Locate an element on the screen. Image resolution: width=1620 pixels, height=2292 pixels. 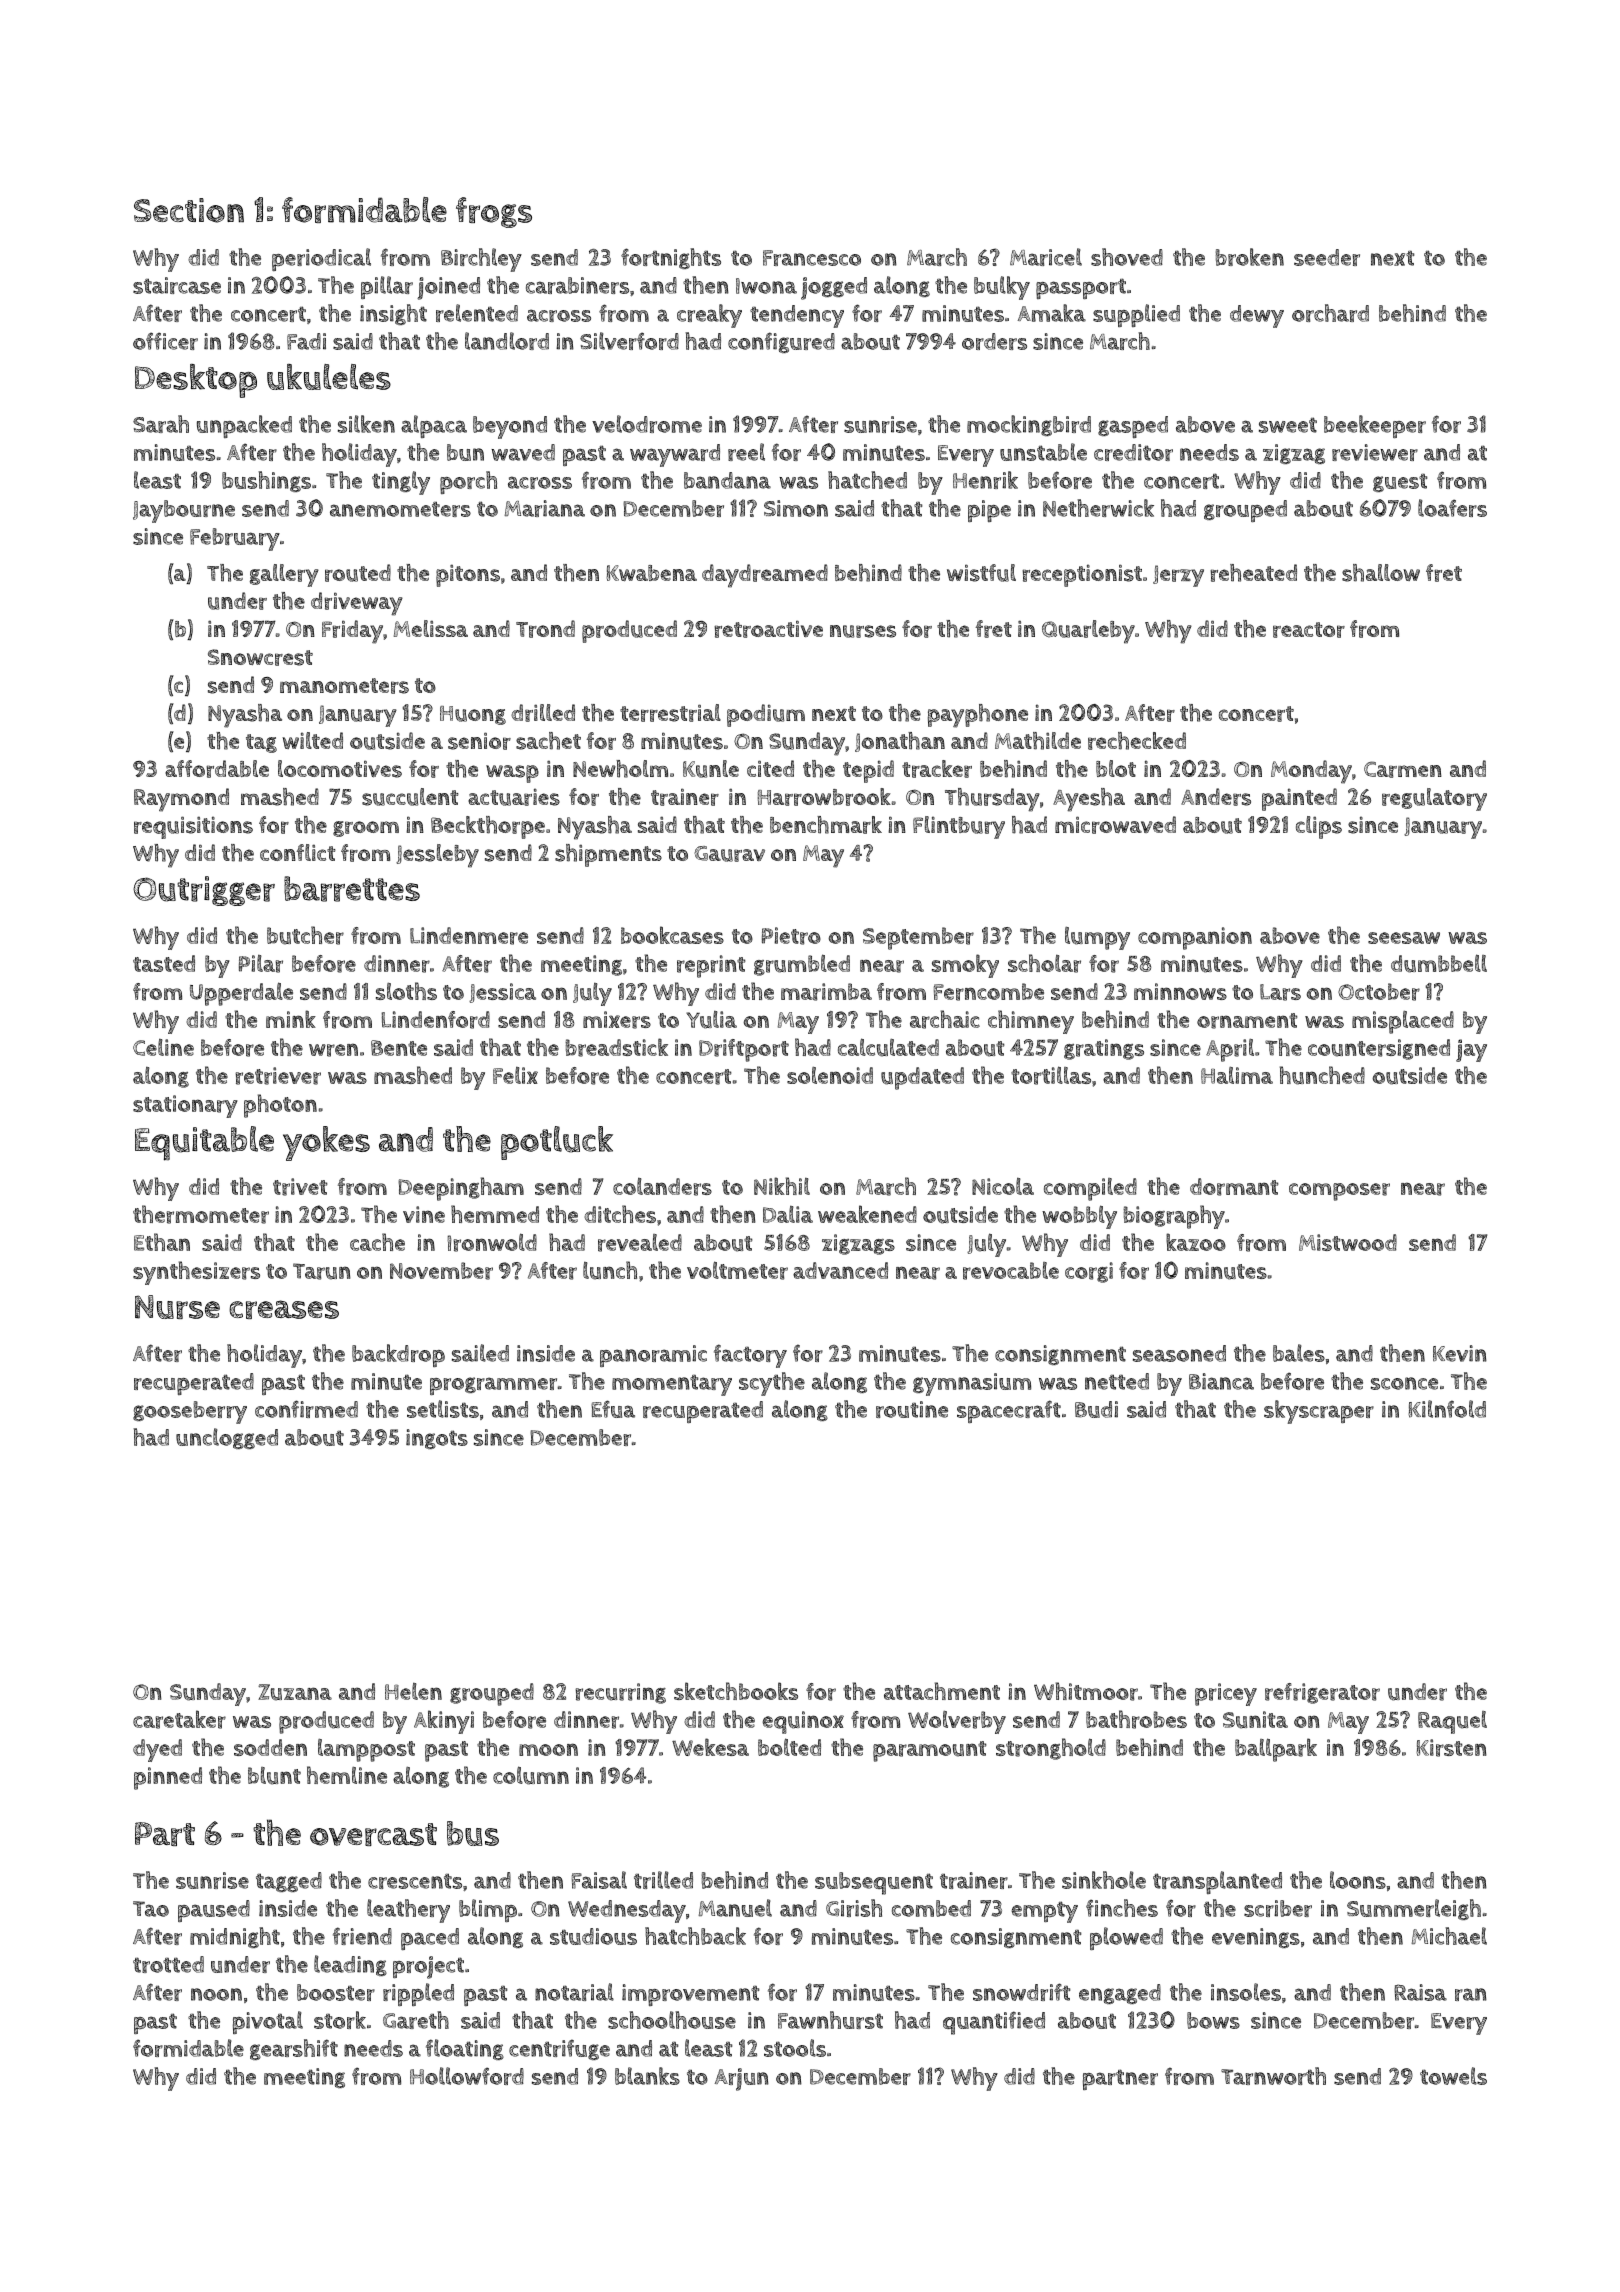
Francesco is located at coordinates (812, 258).
